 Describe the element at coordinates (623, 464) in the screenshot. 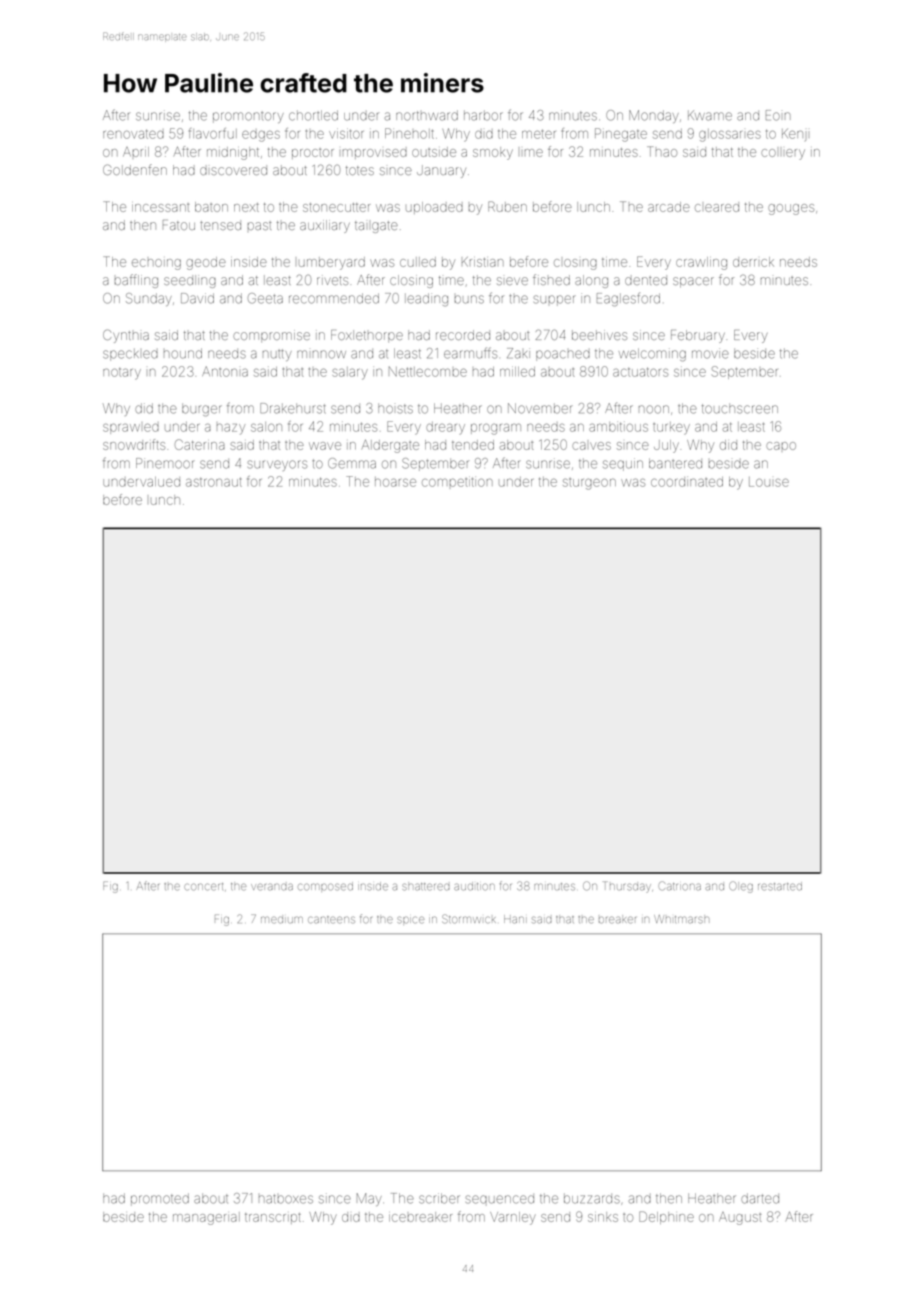

I see `sequin` at that location.
